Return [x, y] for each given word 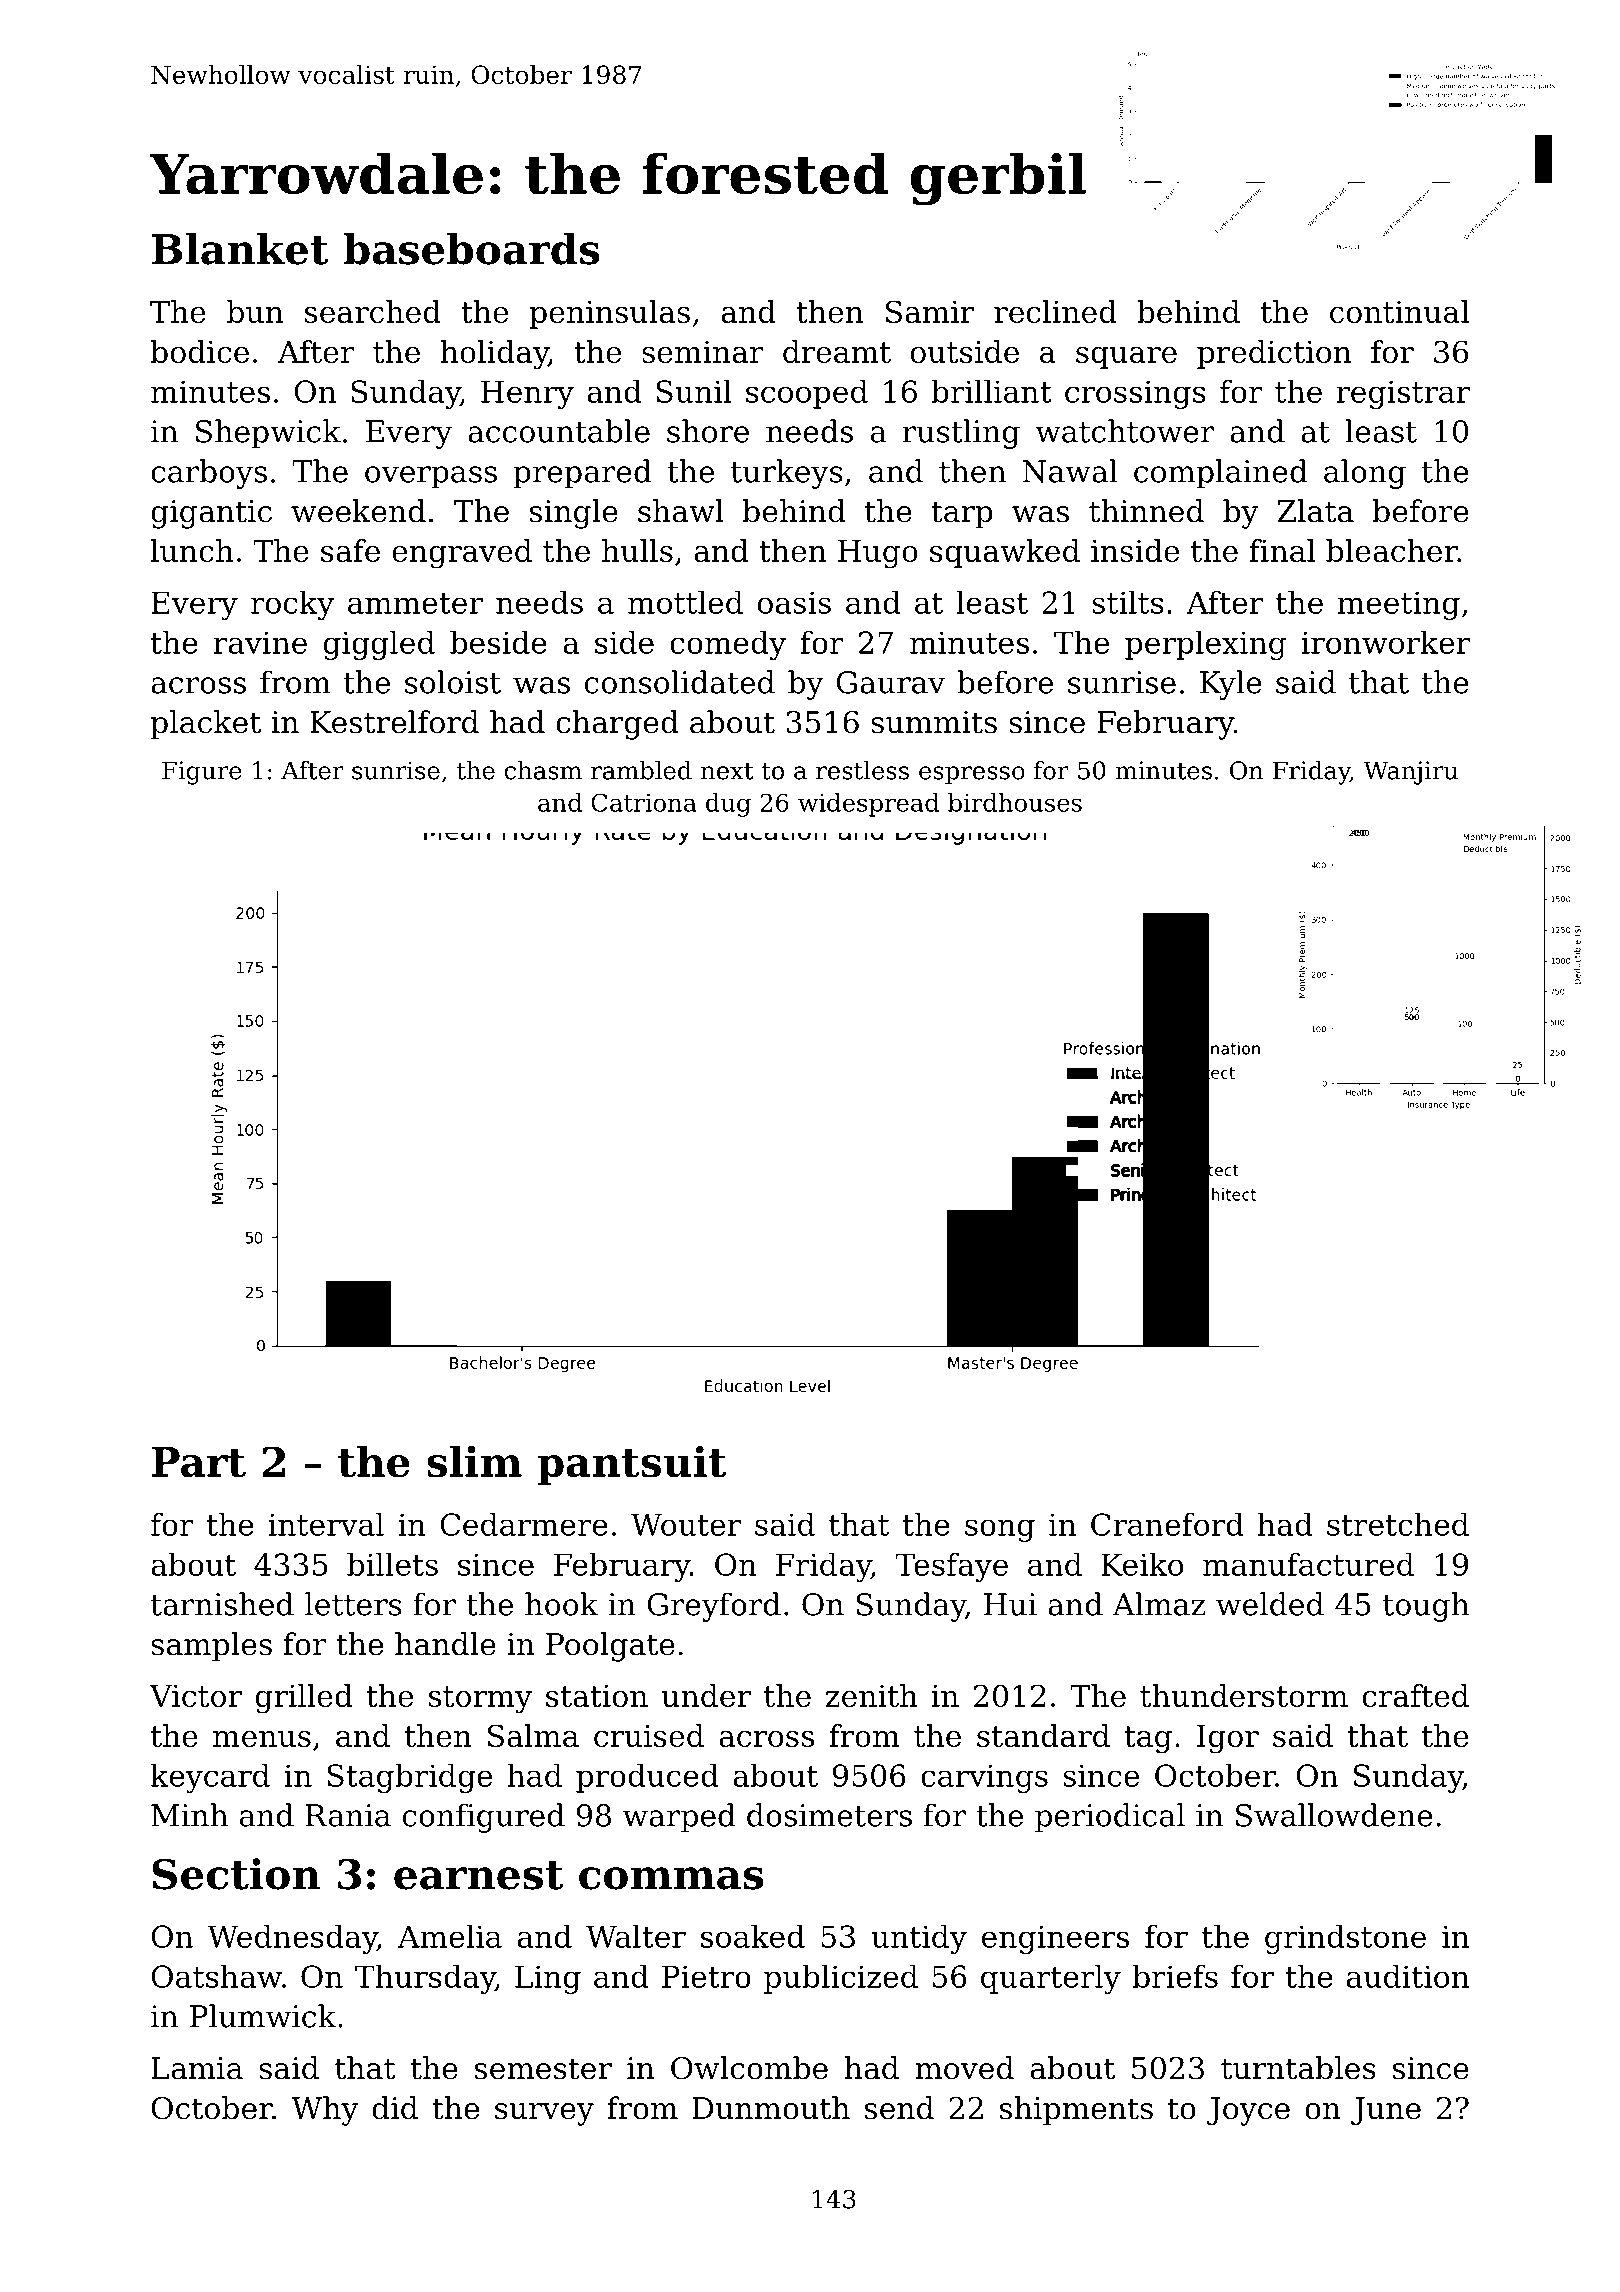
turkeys [787, 474]
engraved [462, 554]
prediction [1274, 354]
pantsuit [631, 1465]
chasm [543, 770]
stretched [1398, 1524]
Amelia [450, 1936]
